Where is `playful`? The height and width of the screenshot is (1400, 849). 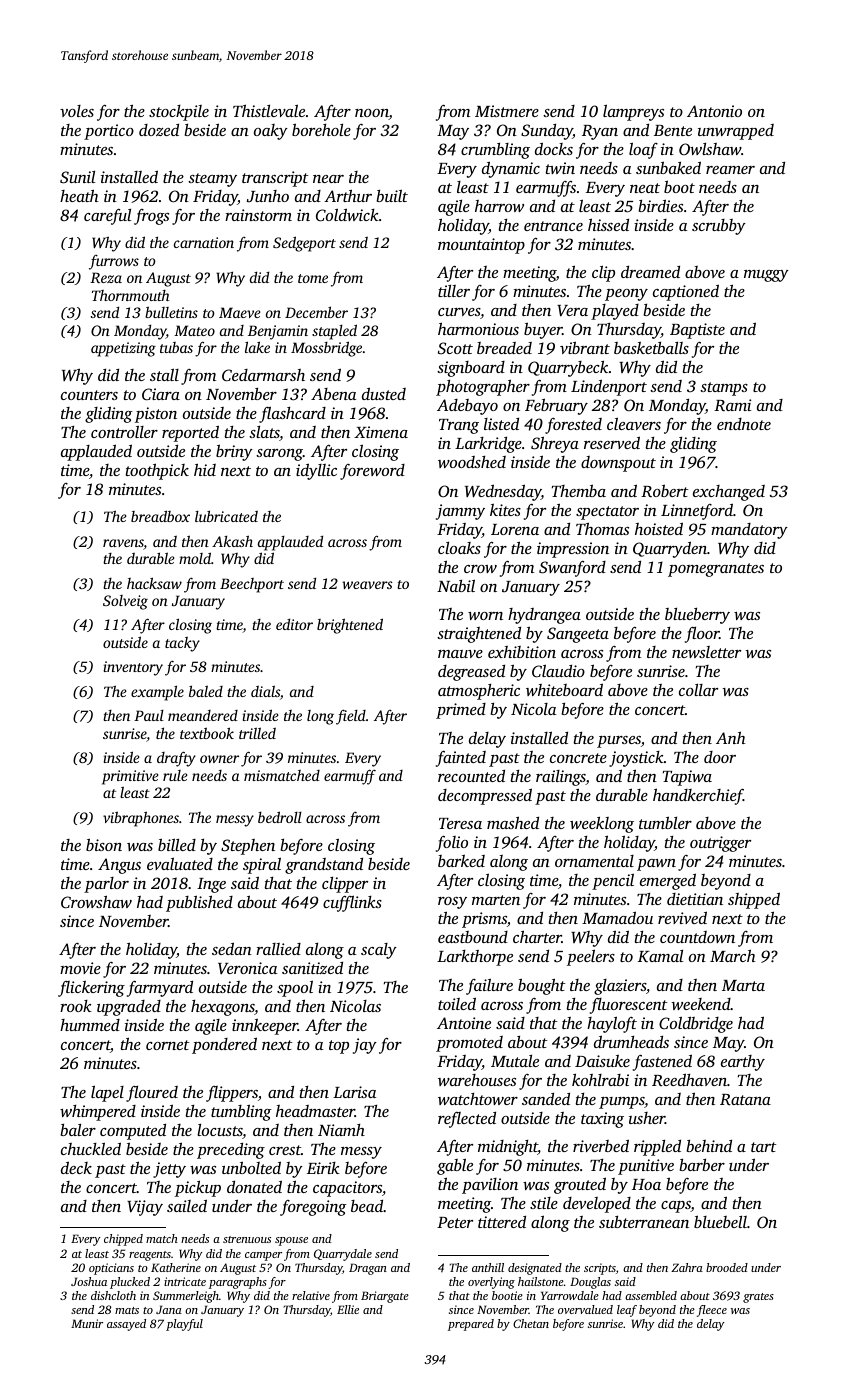 playful is located at coordinates (184, 1325).
